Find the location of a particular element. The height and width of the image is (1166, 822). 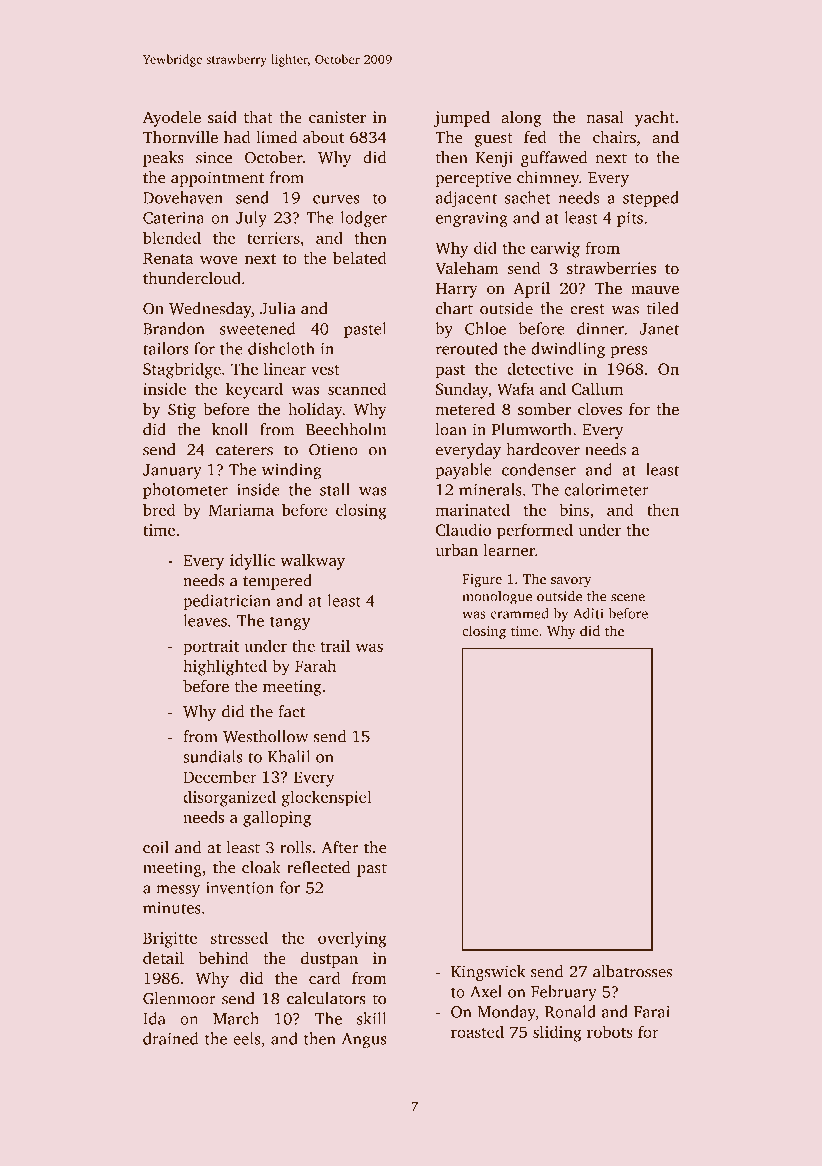

along is located at coordinates (521, 119).
